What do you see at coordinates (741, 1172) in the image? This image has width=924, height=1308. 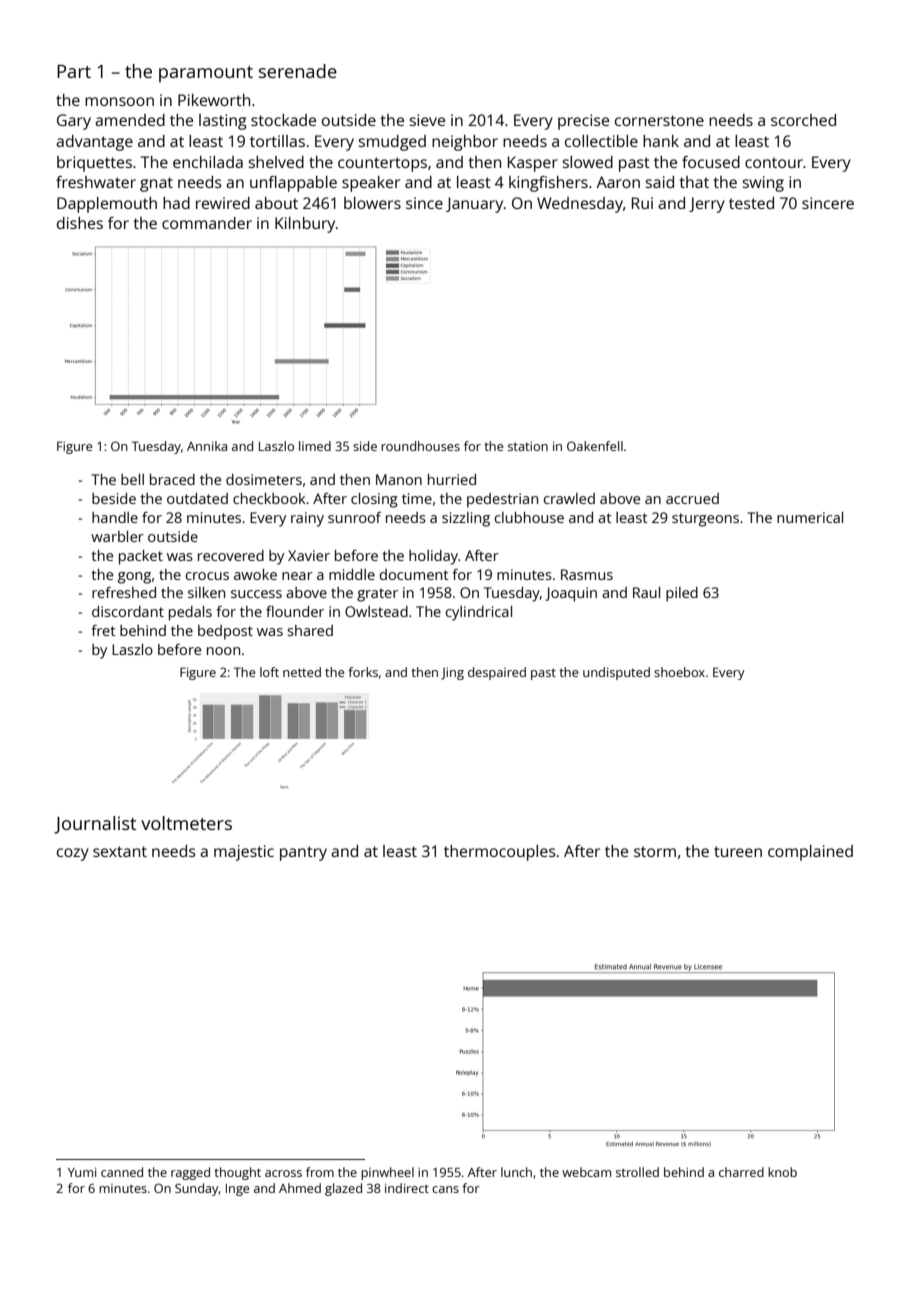 I see `charred` at bounding box center [741, 1172].
